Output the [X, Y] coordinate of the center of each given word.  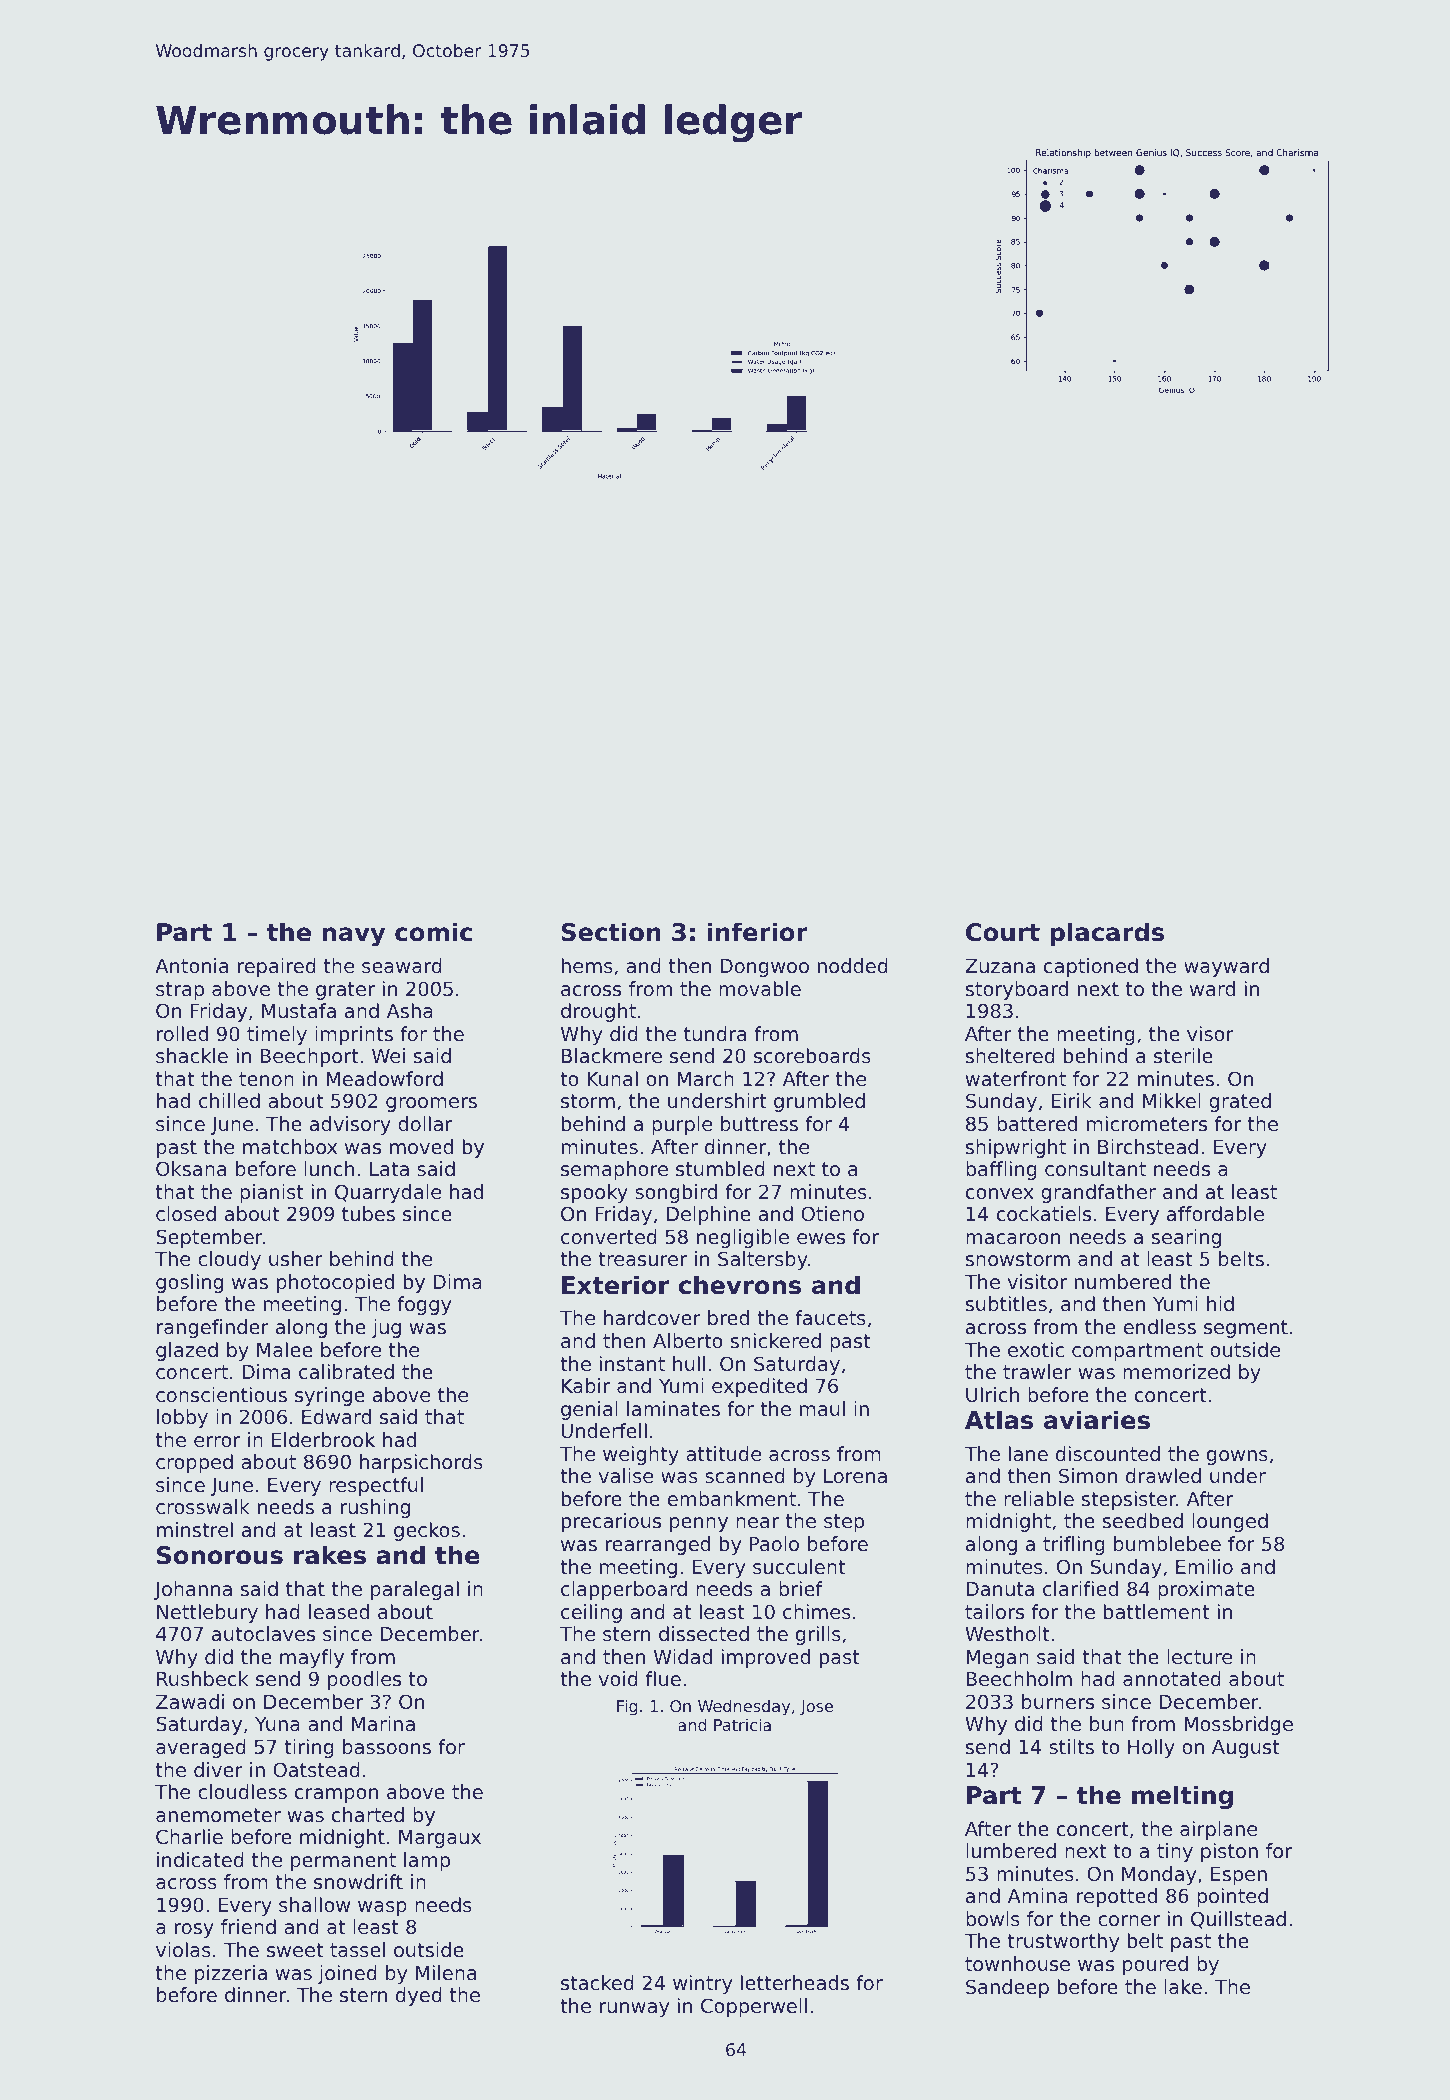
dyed [419, 1996]
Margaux [440, 1839]
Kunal [612, 1078]
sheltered [1010, 1055]
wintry [702, 1984]
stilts [1071, 1746]
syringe [330, 1396]
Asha [410, 1010]
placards [1107, 934]
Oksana [191, 1168]
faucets [830, 1317]
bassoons [387, 1746]
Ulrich [992, 1394]
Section [611, 932]
